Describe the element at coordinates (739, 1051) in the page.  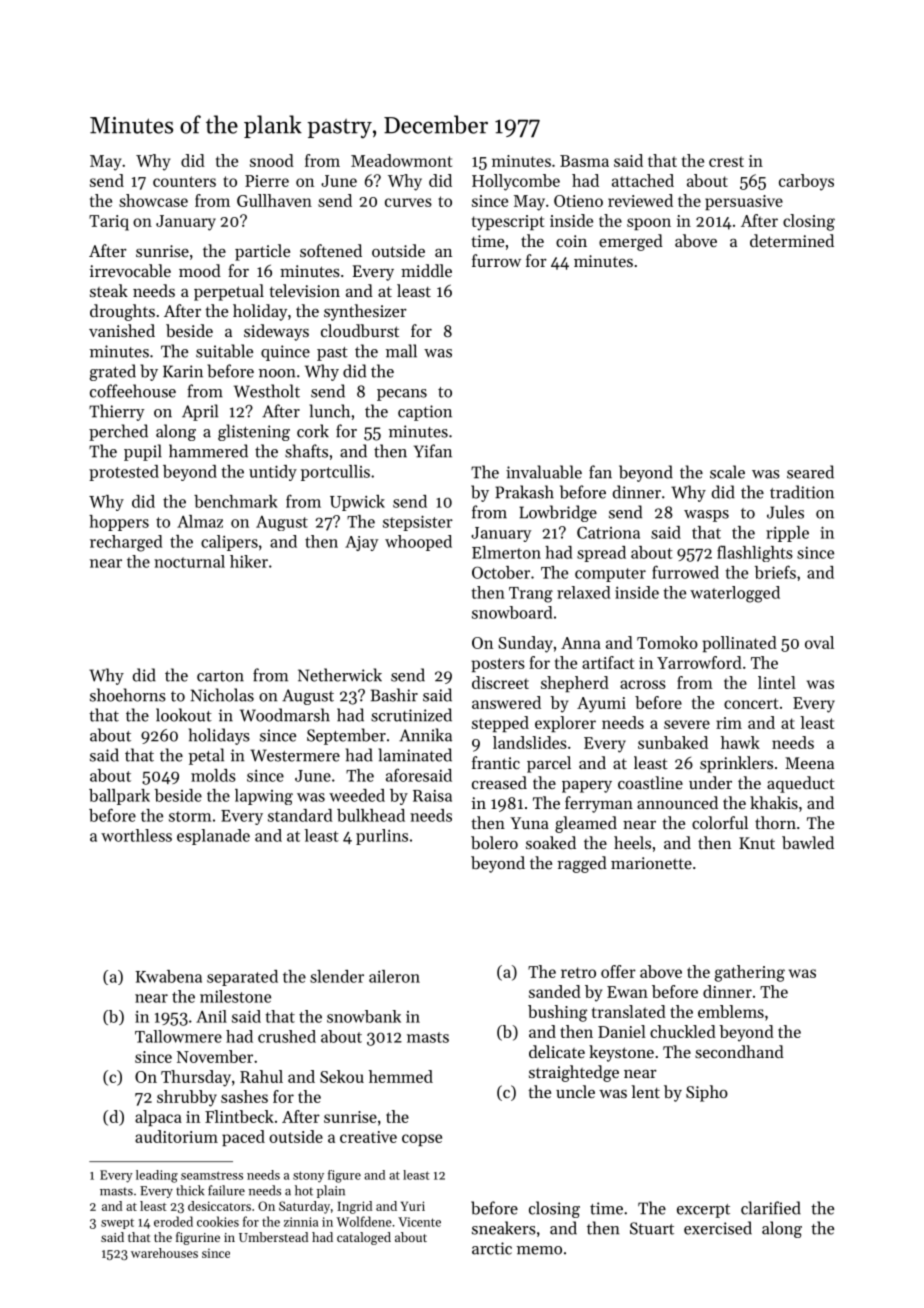
I see `secondhand` at that location.
